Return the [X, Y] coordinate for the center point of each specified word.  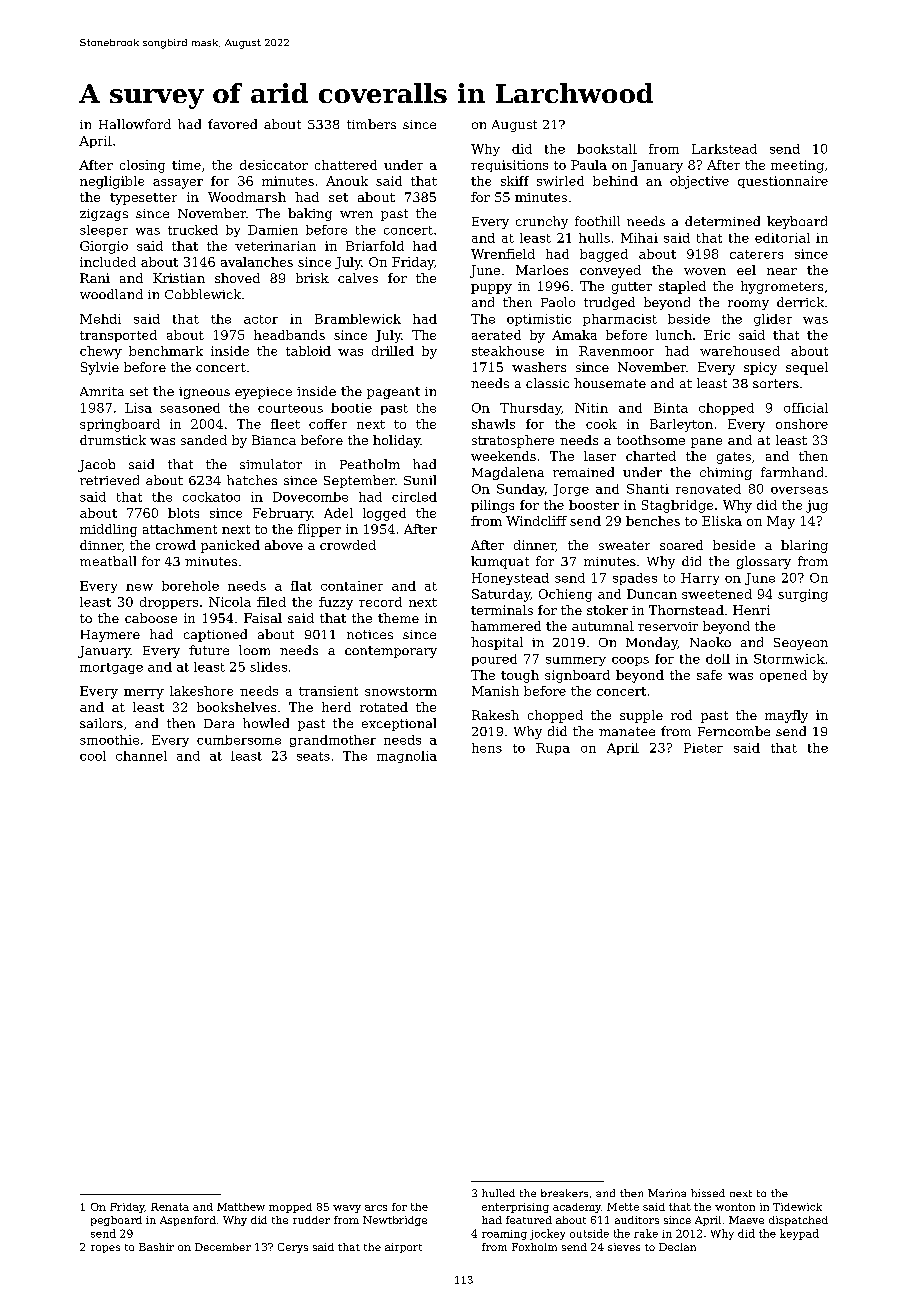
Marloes [542, 270]
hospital [497, 643]
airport [403, 1248]
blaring [804, 546]
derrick [800, 302]
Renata [170, 1207]
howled [266, 723]
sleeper [104, 231]
